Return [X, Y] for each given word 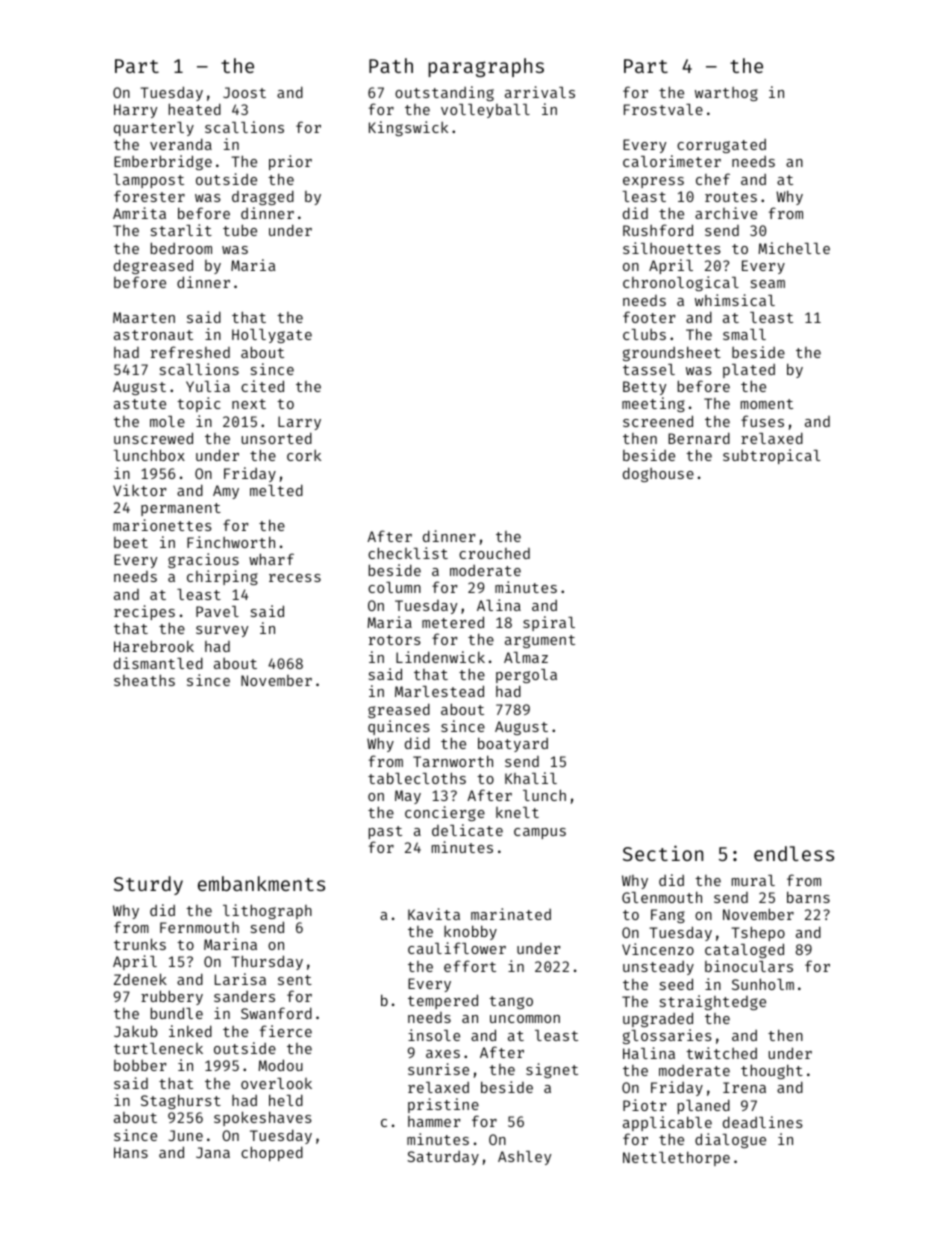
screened [658, 421]
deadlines [763, 1122]
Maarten [144, 317]
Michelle [794, 248]
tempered [443, 1001]
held [286, 1100]
